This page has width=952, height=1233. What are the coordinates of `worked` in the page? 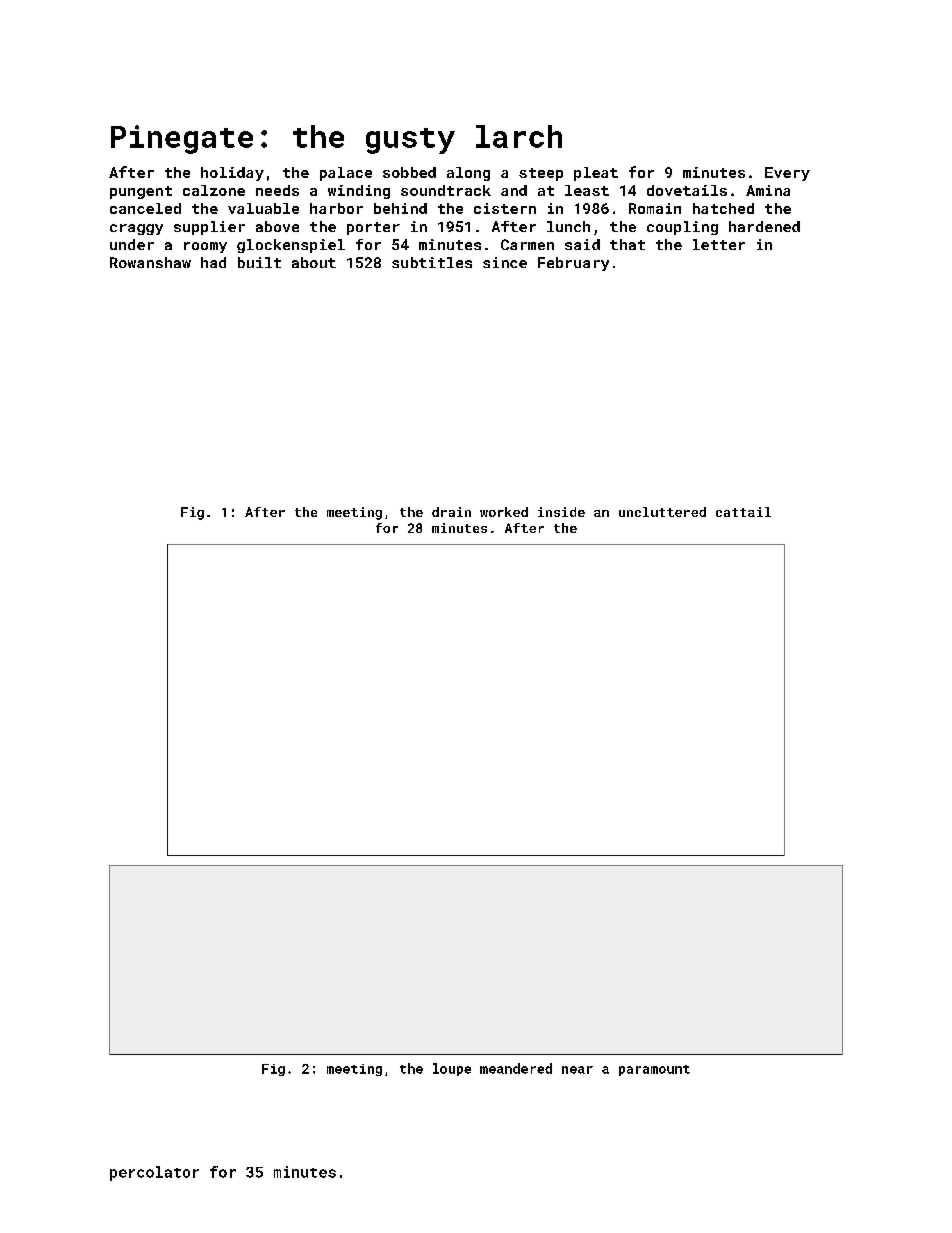 It's located at (504, 512).
